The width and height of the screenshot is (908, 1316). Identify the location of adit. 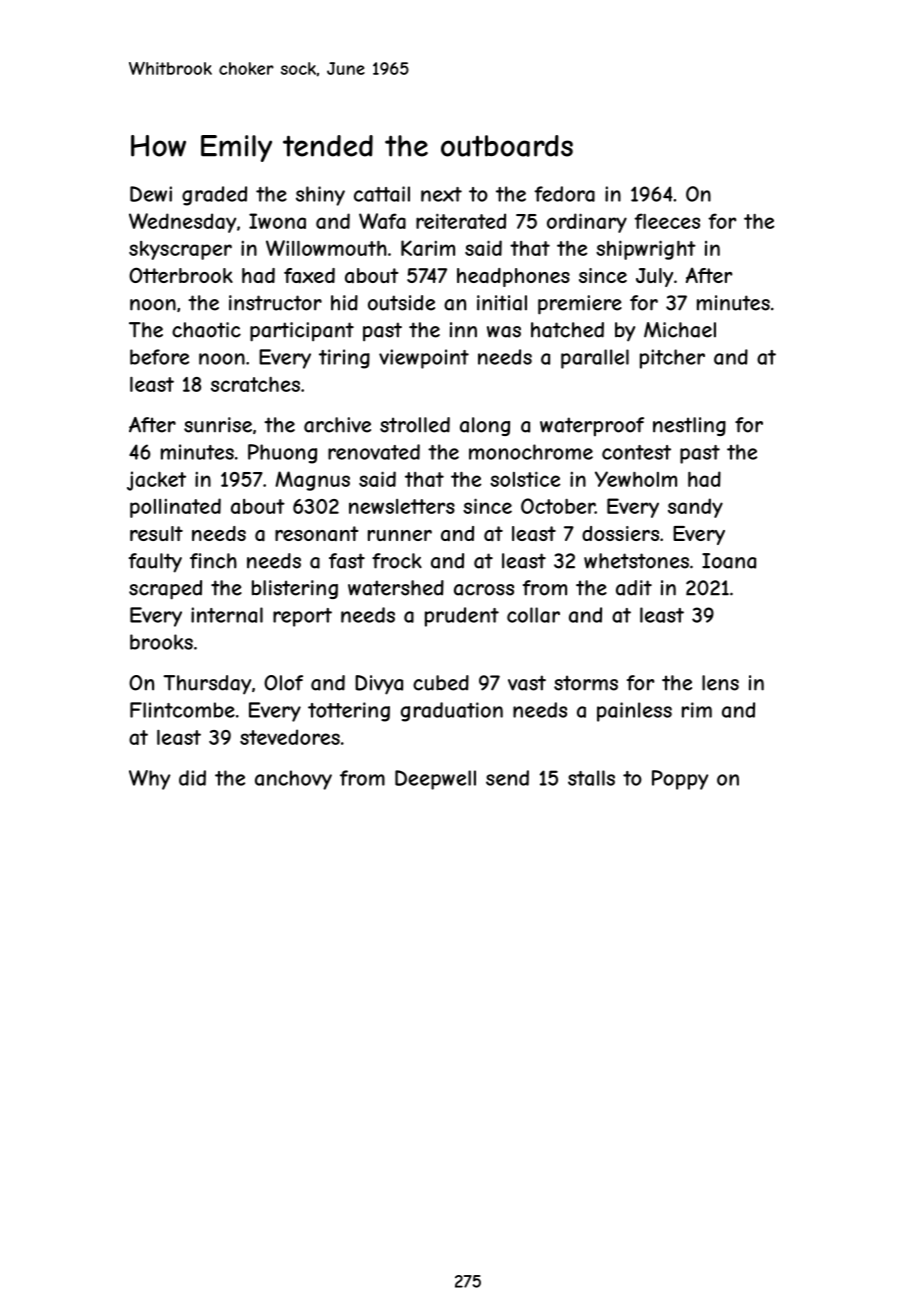
(634, 588).
